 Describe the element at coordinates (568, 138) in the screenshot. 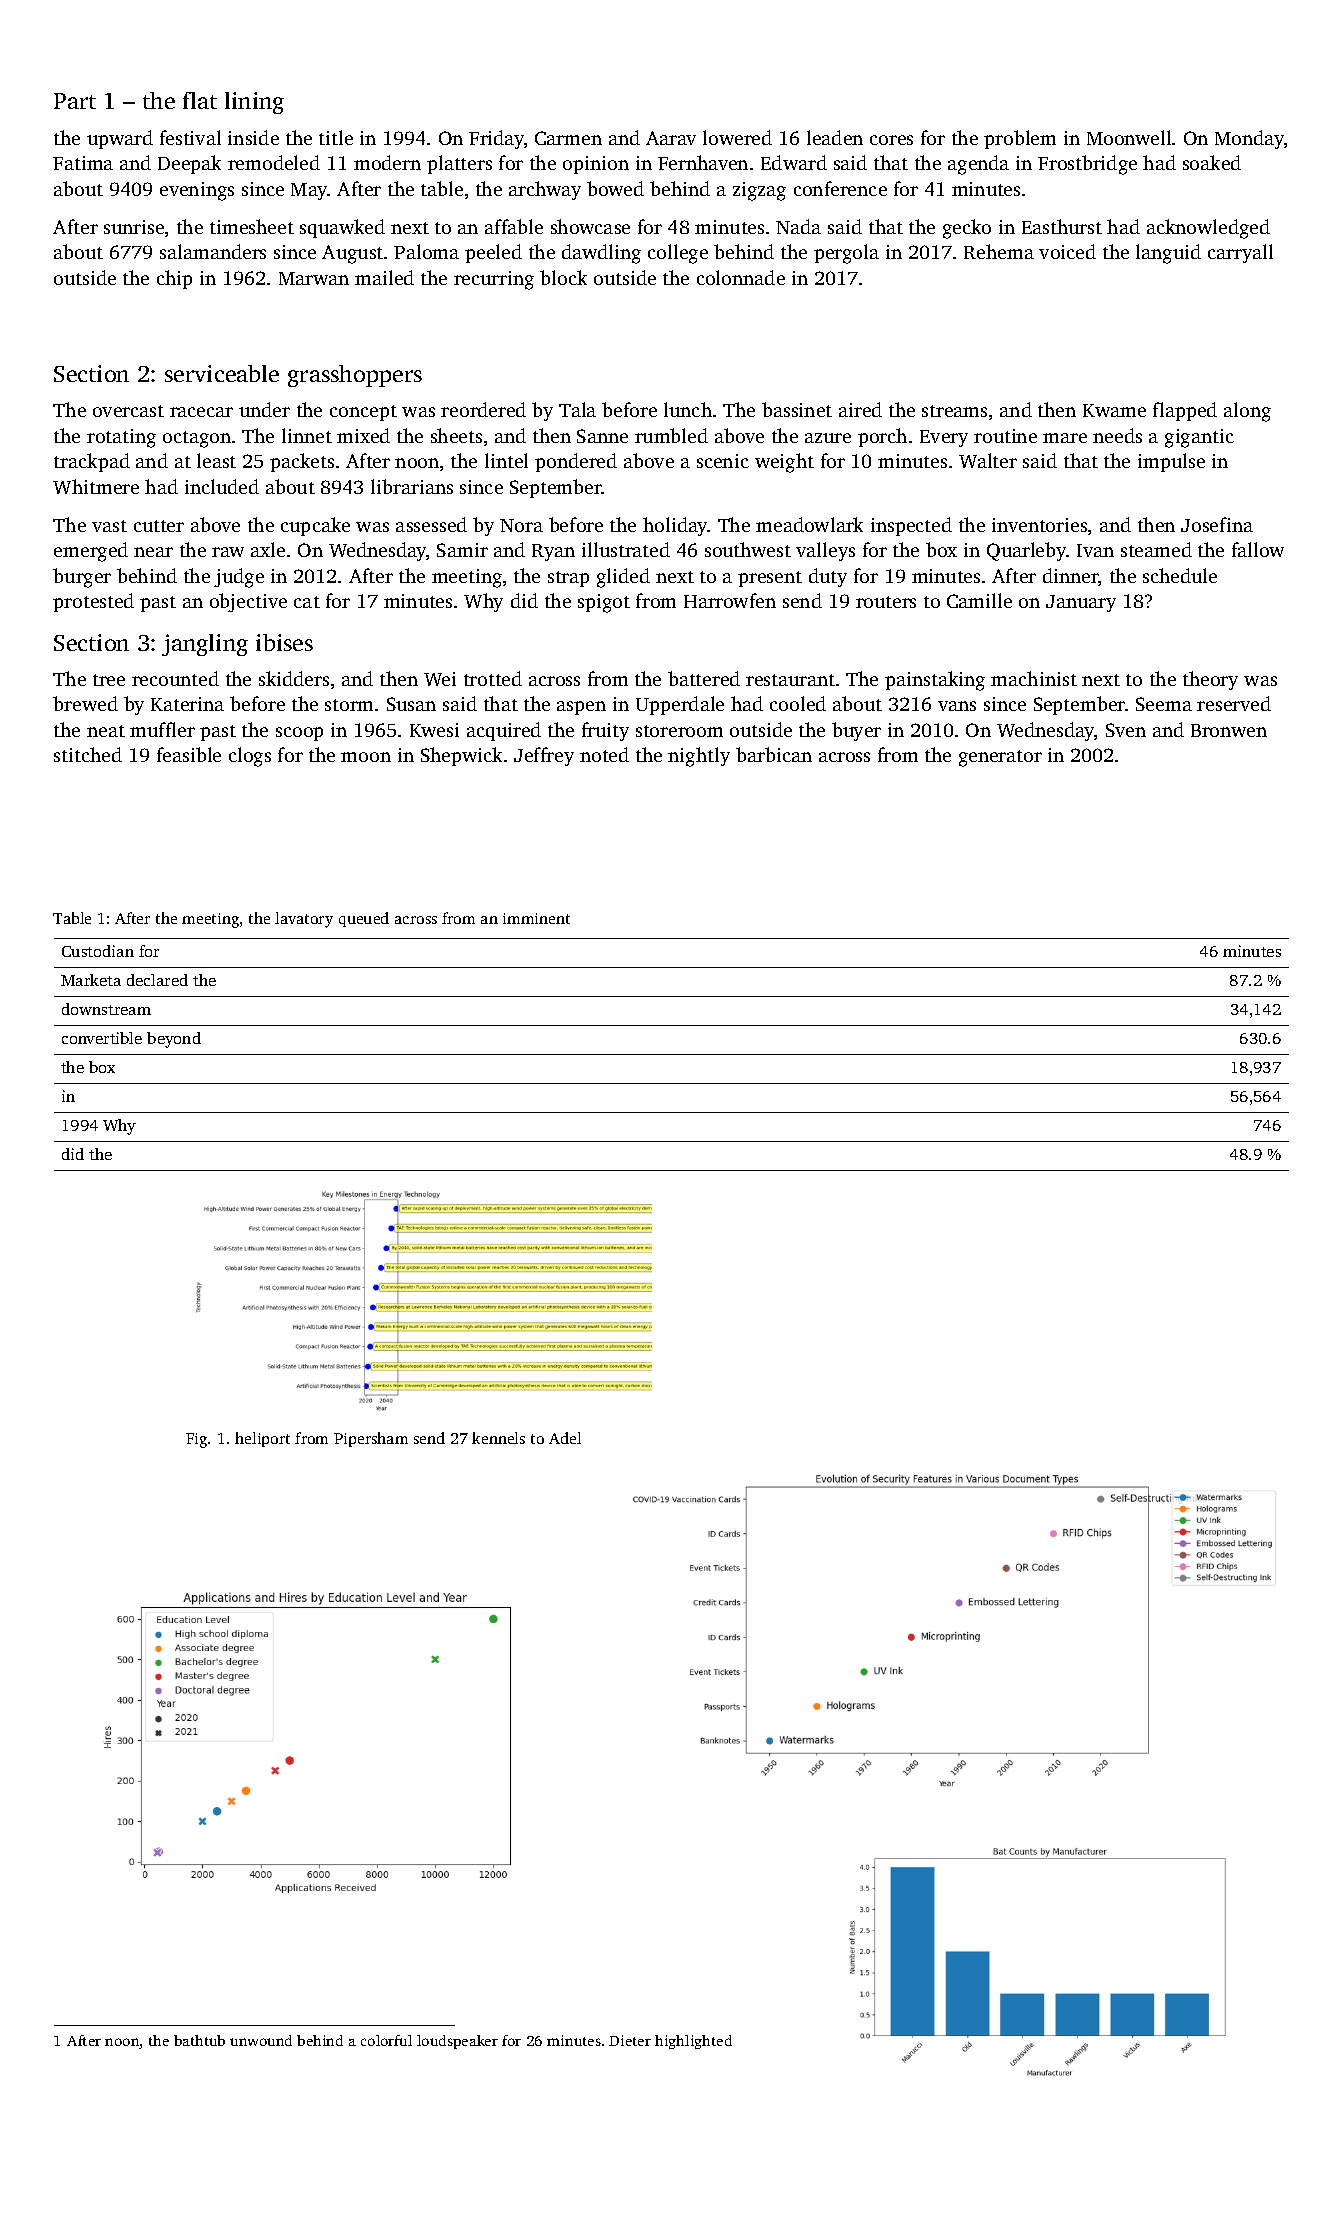

I see `Carmen` at that location.
